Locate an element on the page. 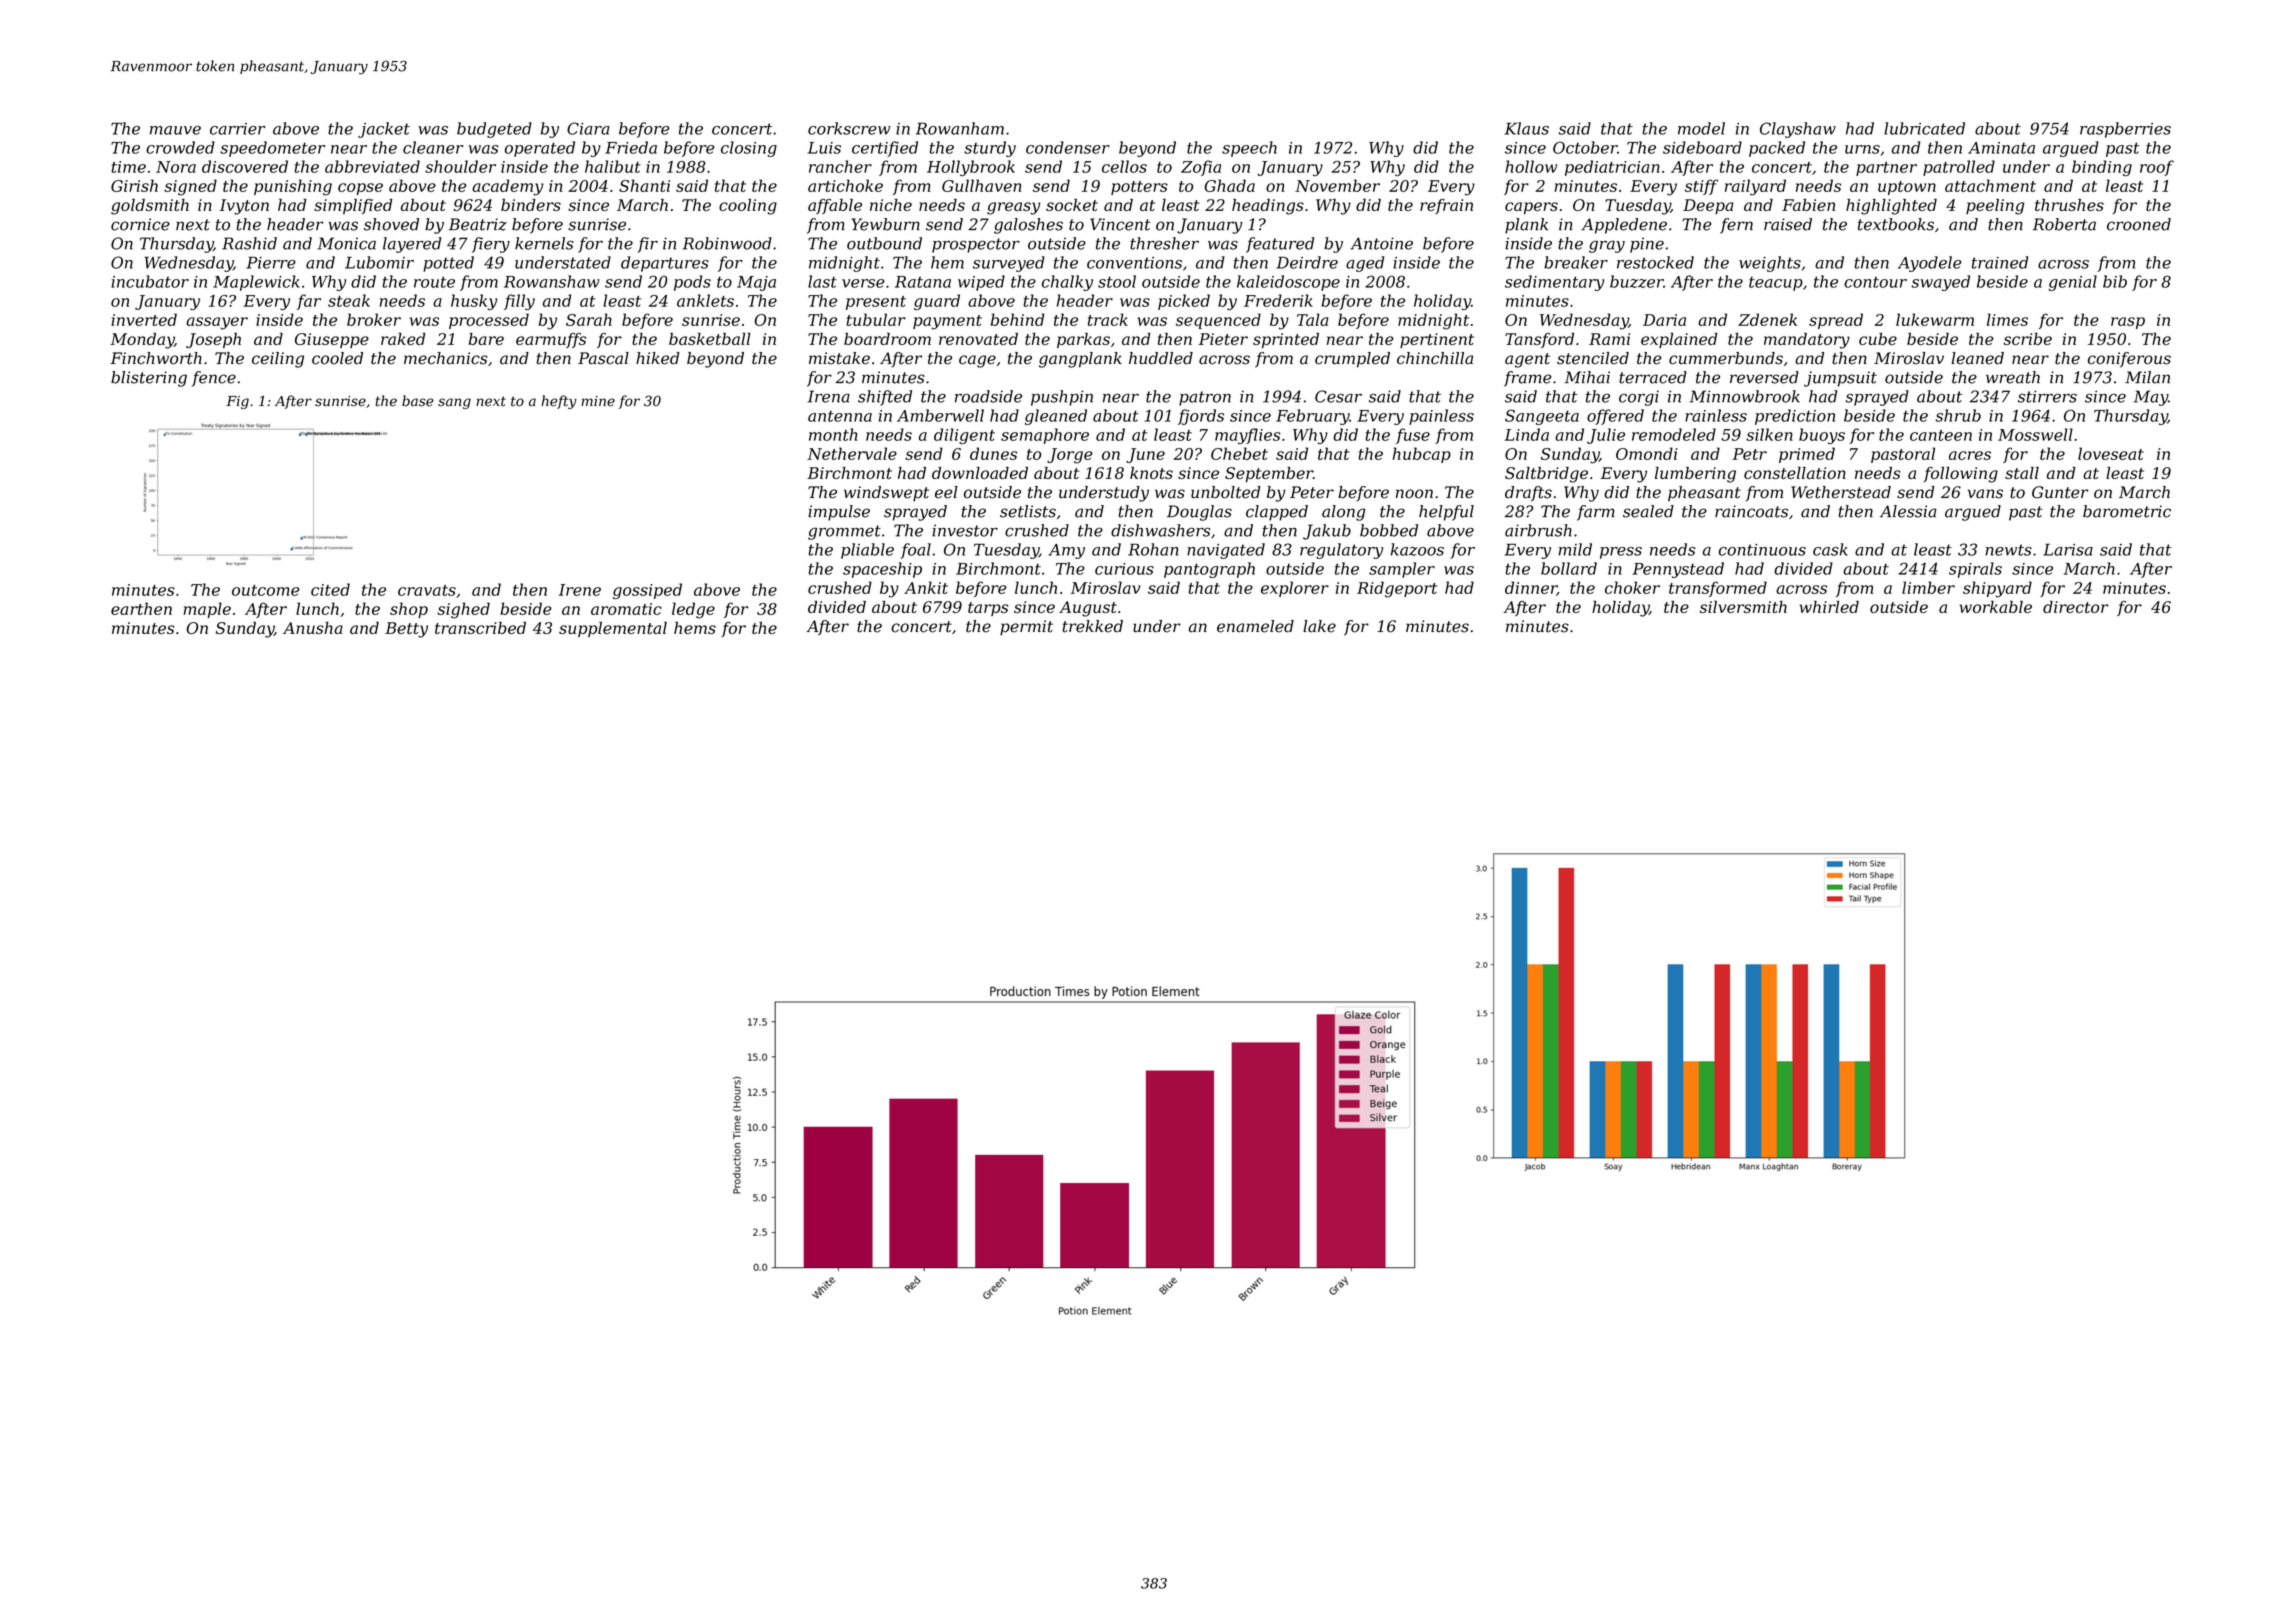 Image resolution: width=2282 pixels, height=1614 pixels. Douglas is located at coordinates (1199, 513).
